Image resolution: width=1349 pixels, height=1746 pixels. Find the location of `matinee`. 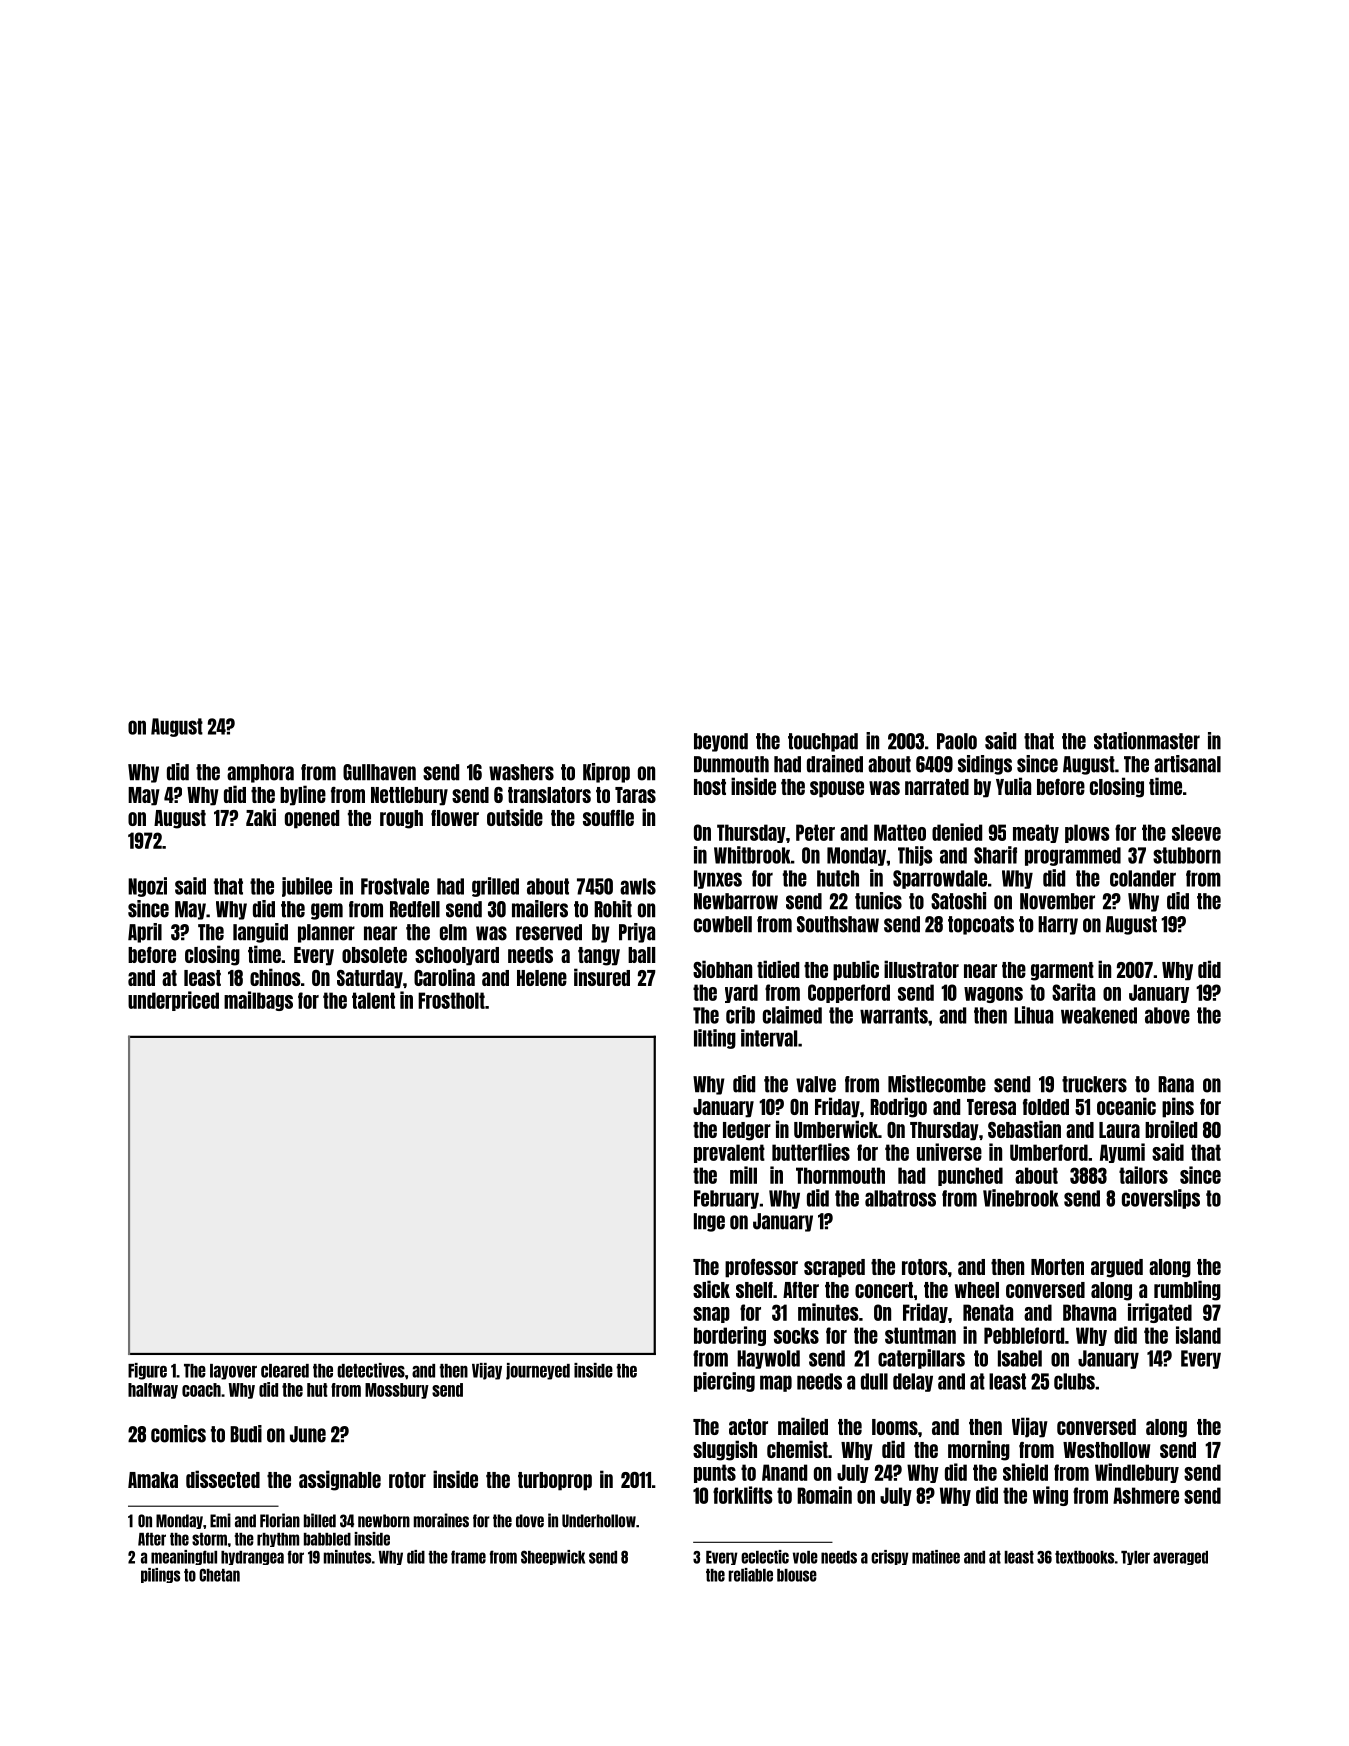

matinee is located at coordinates (936, 1557).
